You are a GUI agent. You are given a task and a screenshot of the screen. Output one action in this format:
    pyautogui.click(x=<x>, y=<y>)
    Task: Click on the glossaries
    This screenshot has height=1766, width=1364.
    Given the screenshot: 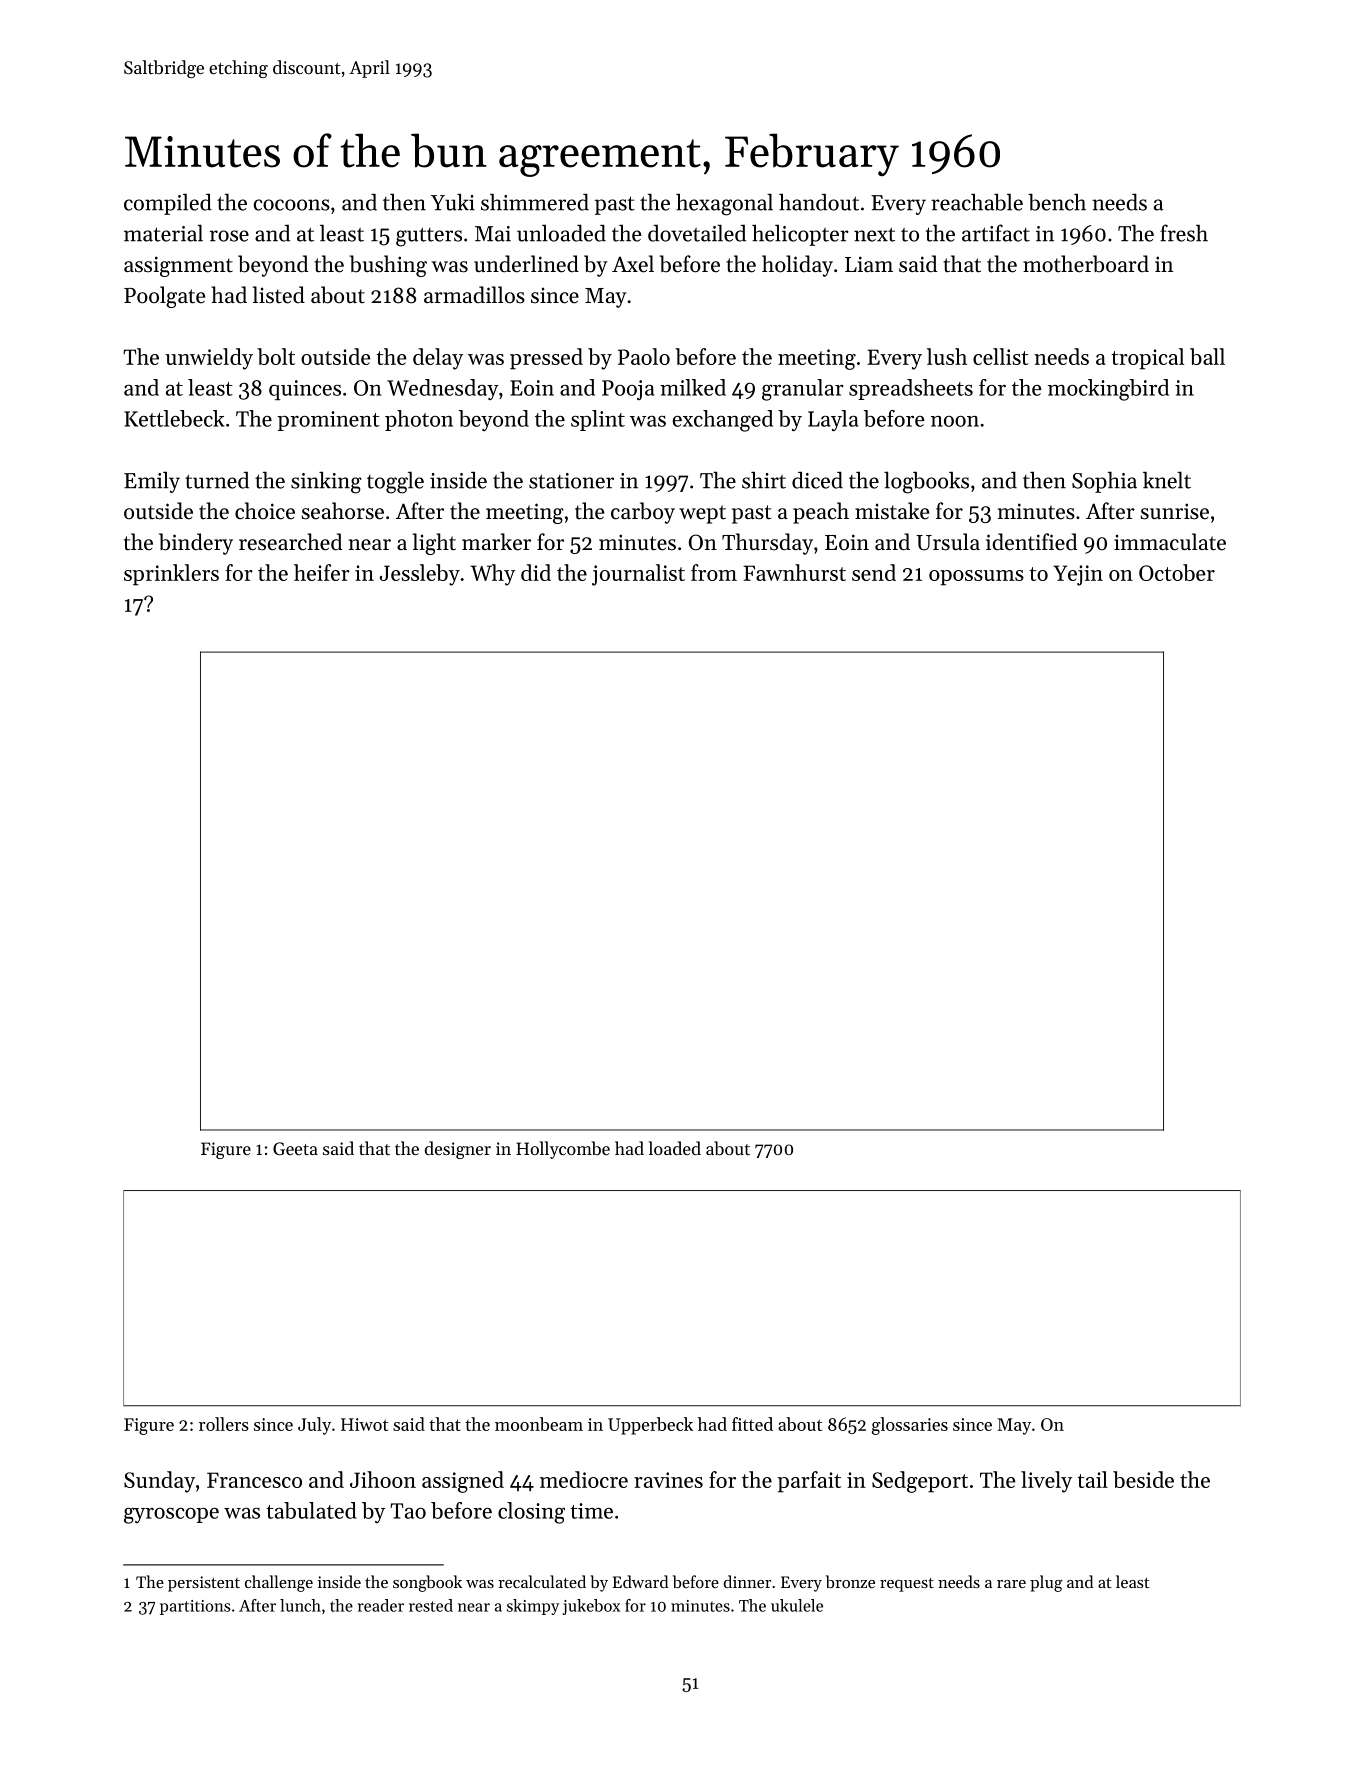 What is the action you would take?
    pyautogui.click(x=910, y=1426)
